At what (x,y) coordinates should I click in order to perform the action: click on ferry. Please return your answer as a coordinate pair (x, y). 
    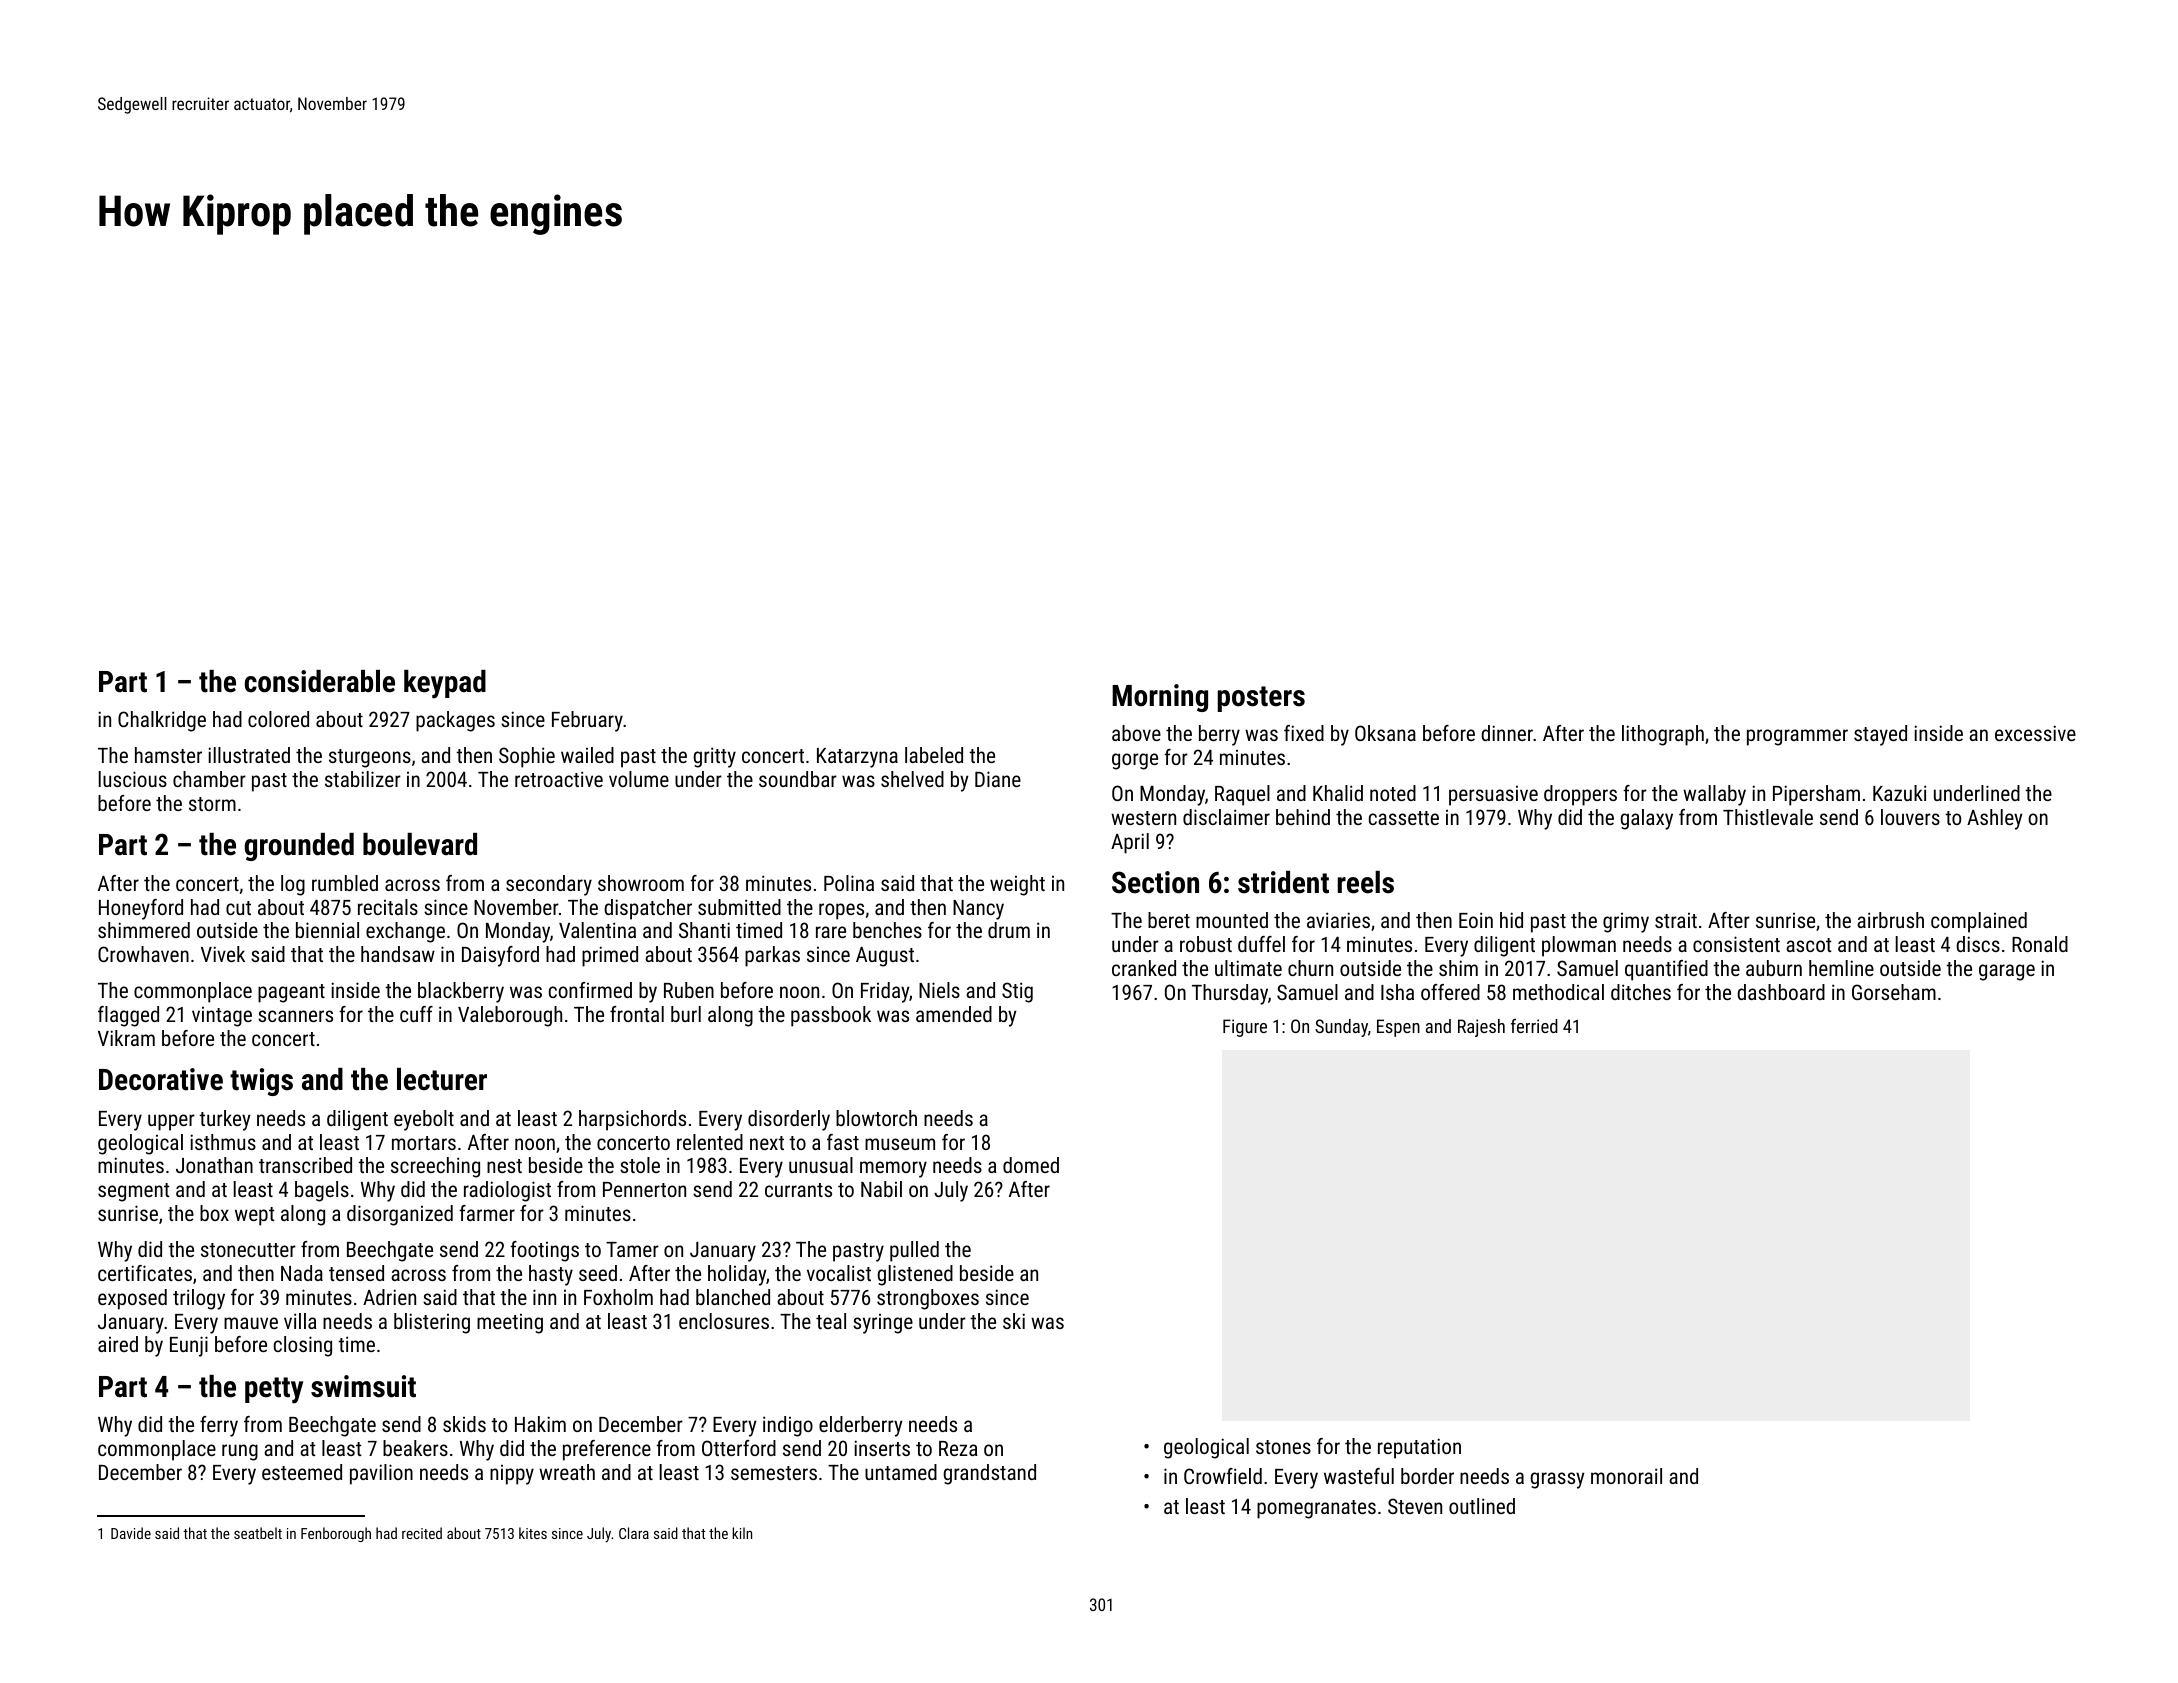
    Looking at the image, I should click on (219, 1426).
